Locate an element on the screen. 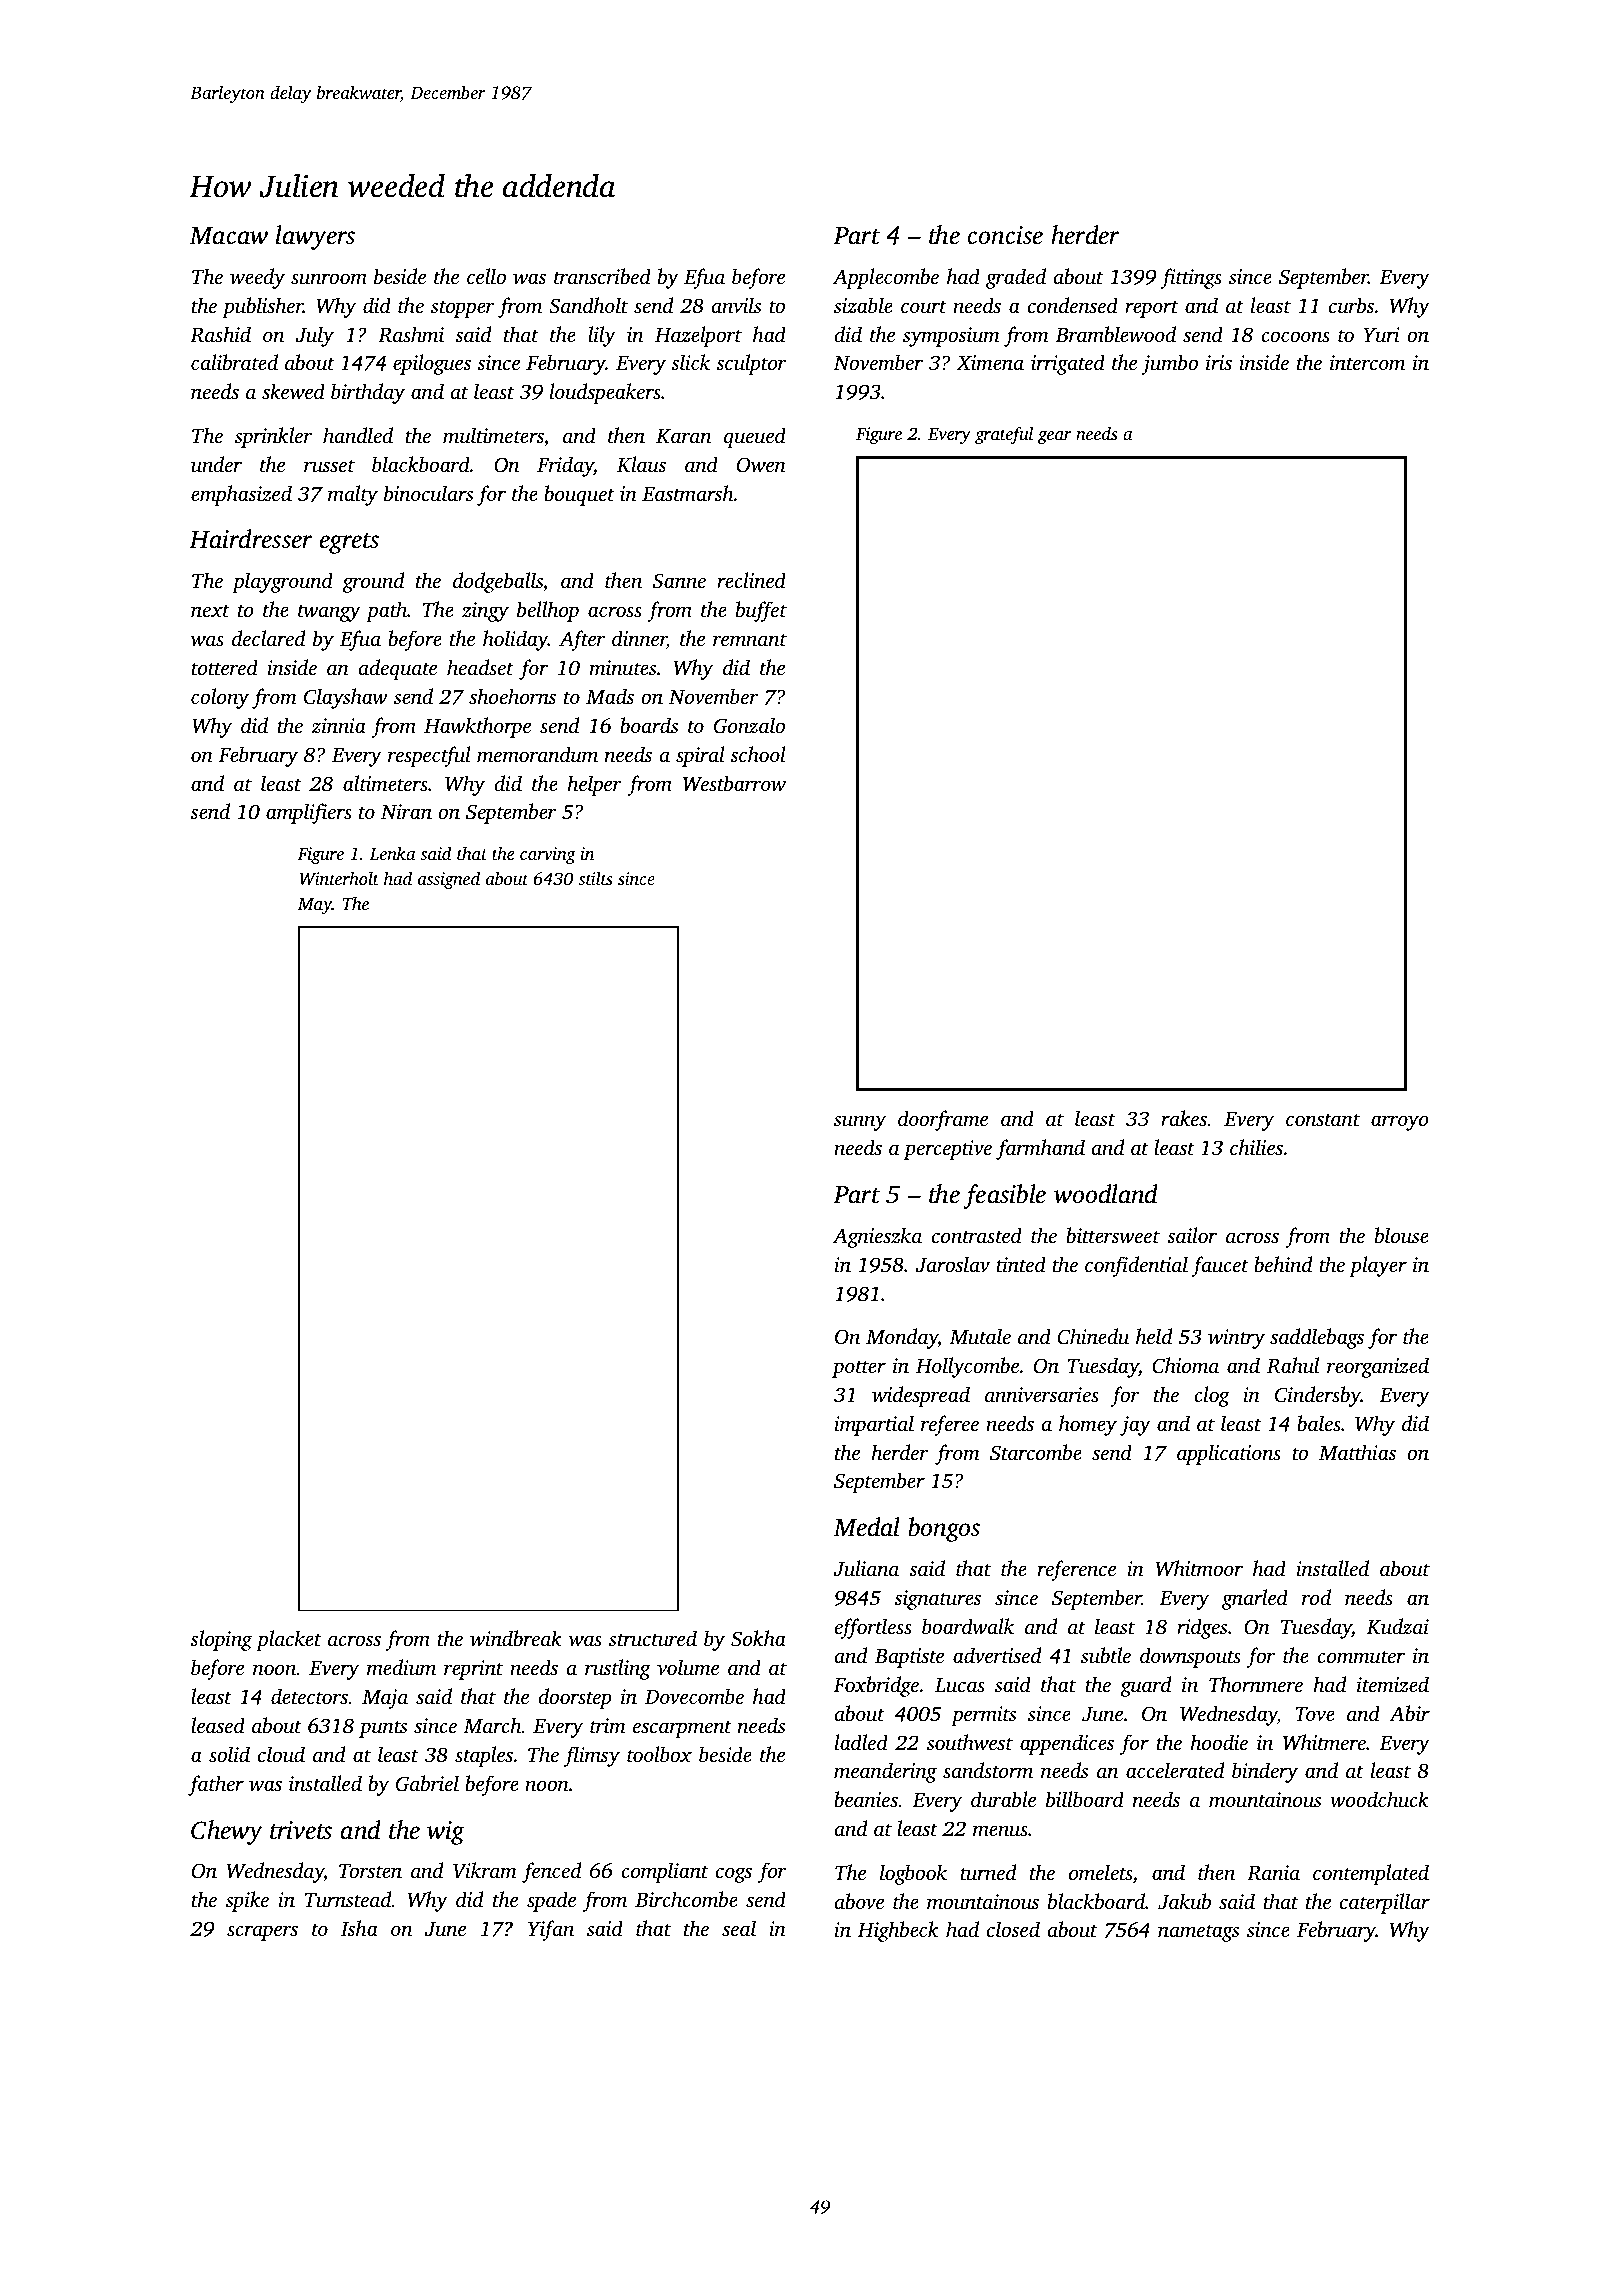 The width and height of the screenshot is (1620, 2292). arroyo is located at coordinates (1400, 1123).
